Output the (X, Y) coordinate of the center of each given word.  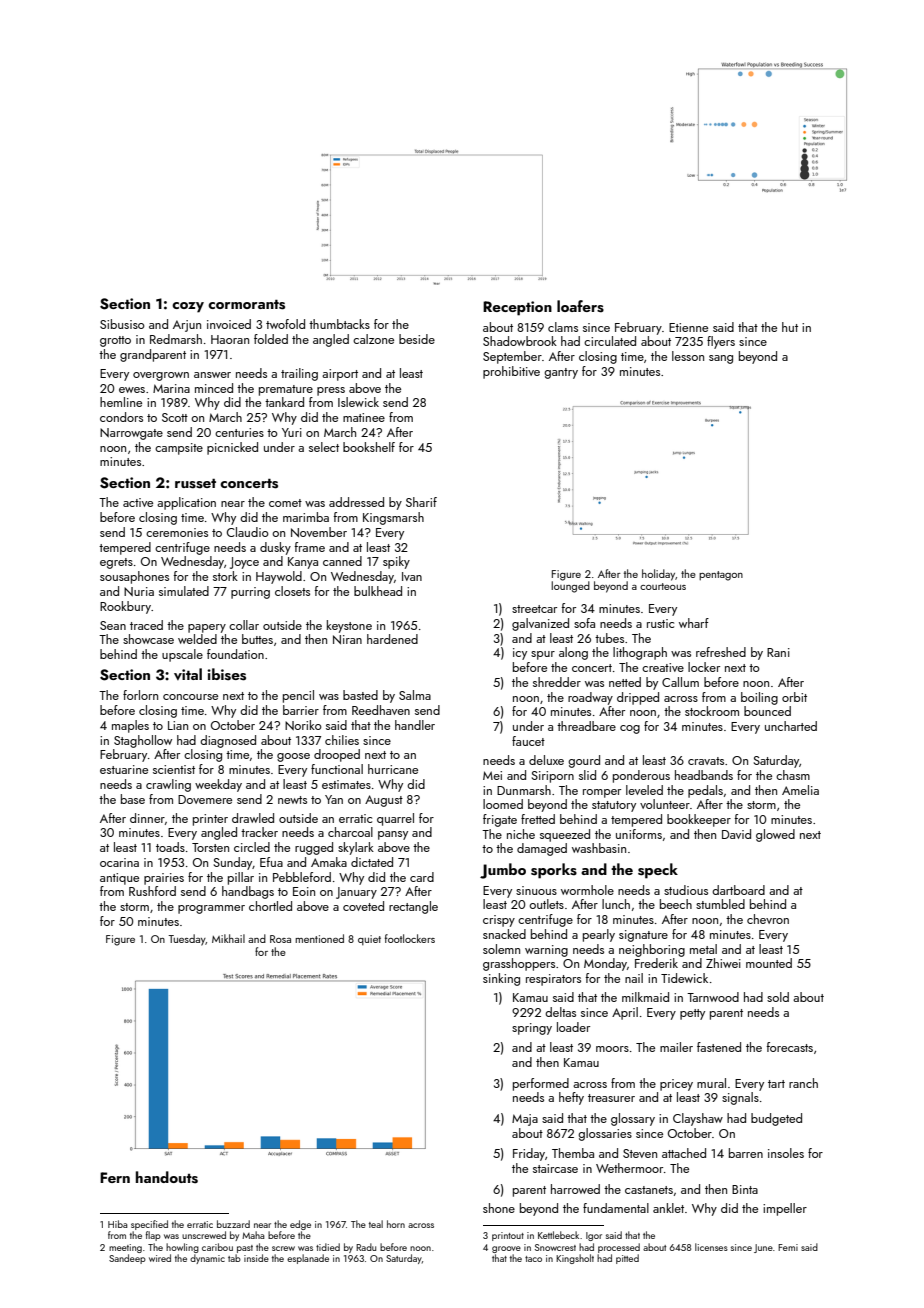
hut (790, 327)
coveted (363, 906)
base (133, 799)
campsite (179, 449)
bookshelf (369, 447)
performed (541, 1084)
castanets (649, 1190)
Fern (115, 1177)
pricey (676, 1085)
